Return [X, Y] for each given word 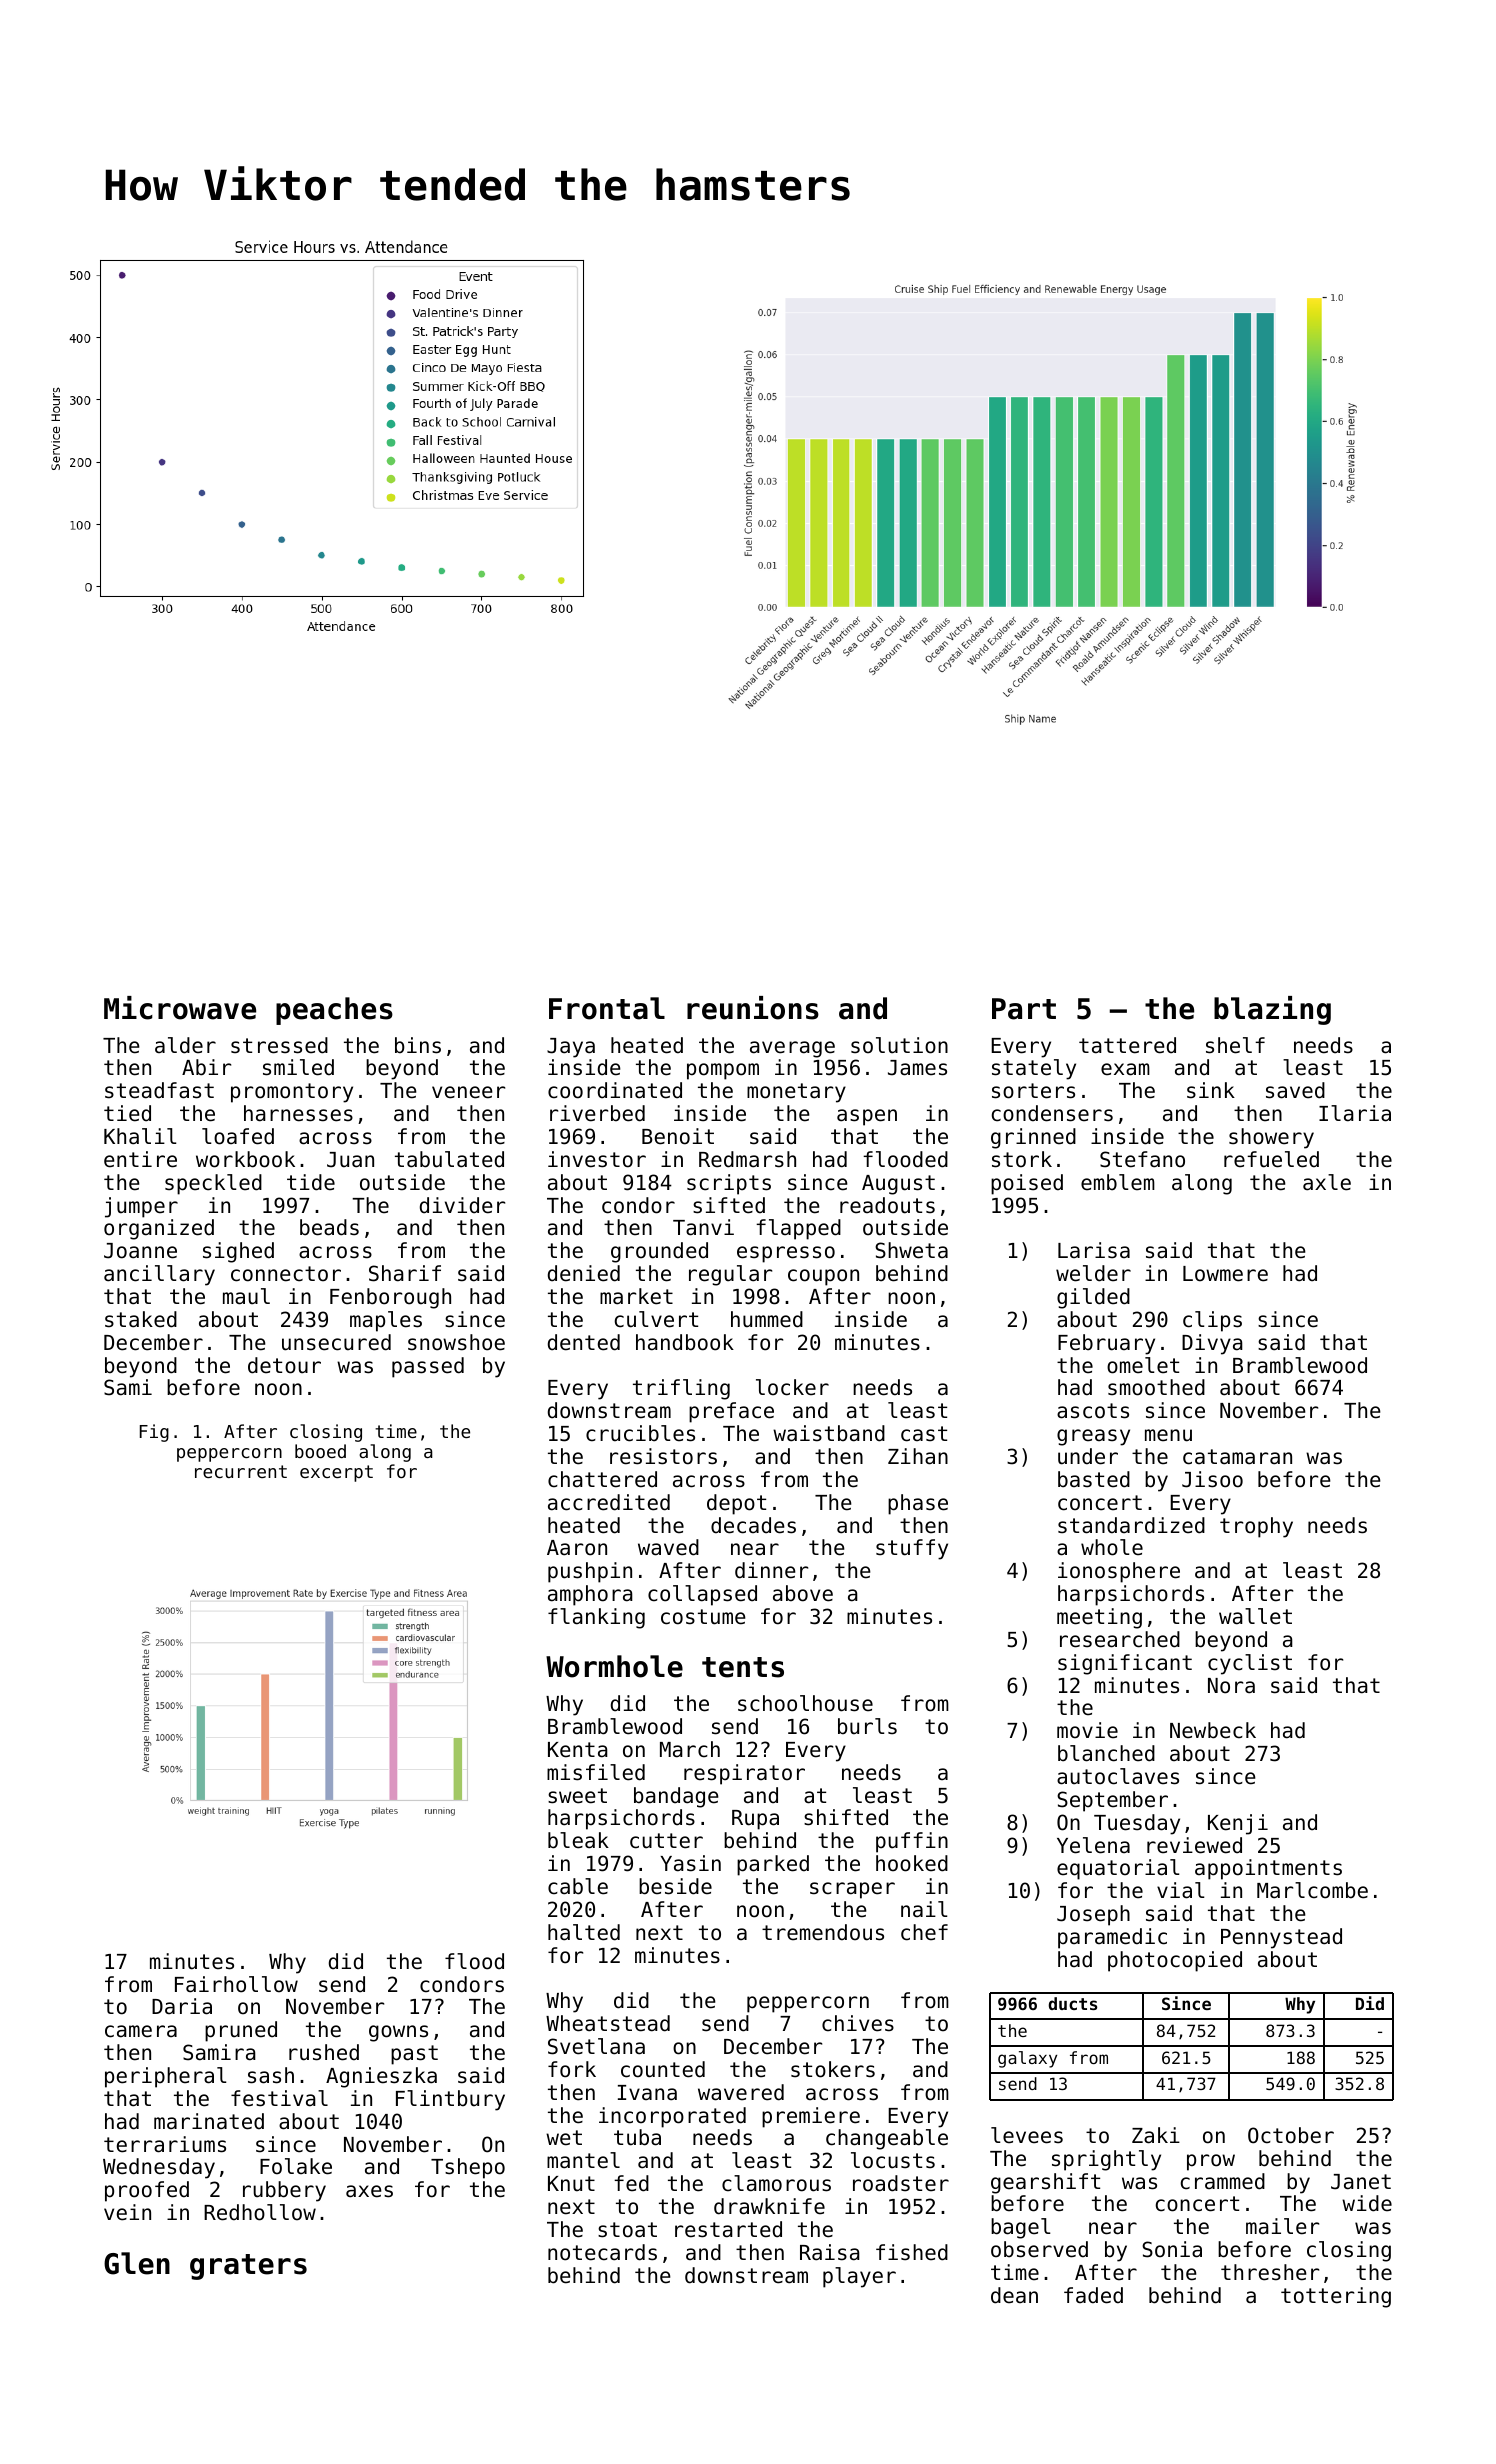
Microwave [180, 1008]
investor [597, 1159]
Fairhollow [236, 1984]
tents [743, 1667]
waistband [829, 1433]
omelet [1143, 1365]
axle [1327, 1182]
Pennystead [1281, 1938]
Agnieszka [381, 2077]
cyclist [1250, 1664]
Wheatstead [608, 2023]
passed [428, 1367]
